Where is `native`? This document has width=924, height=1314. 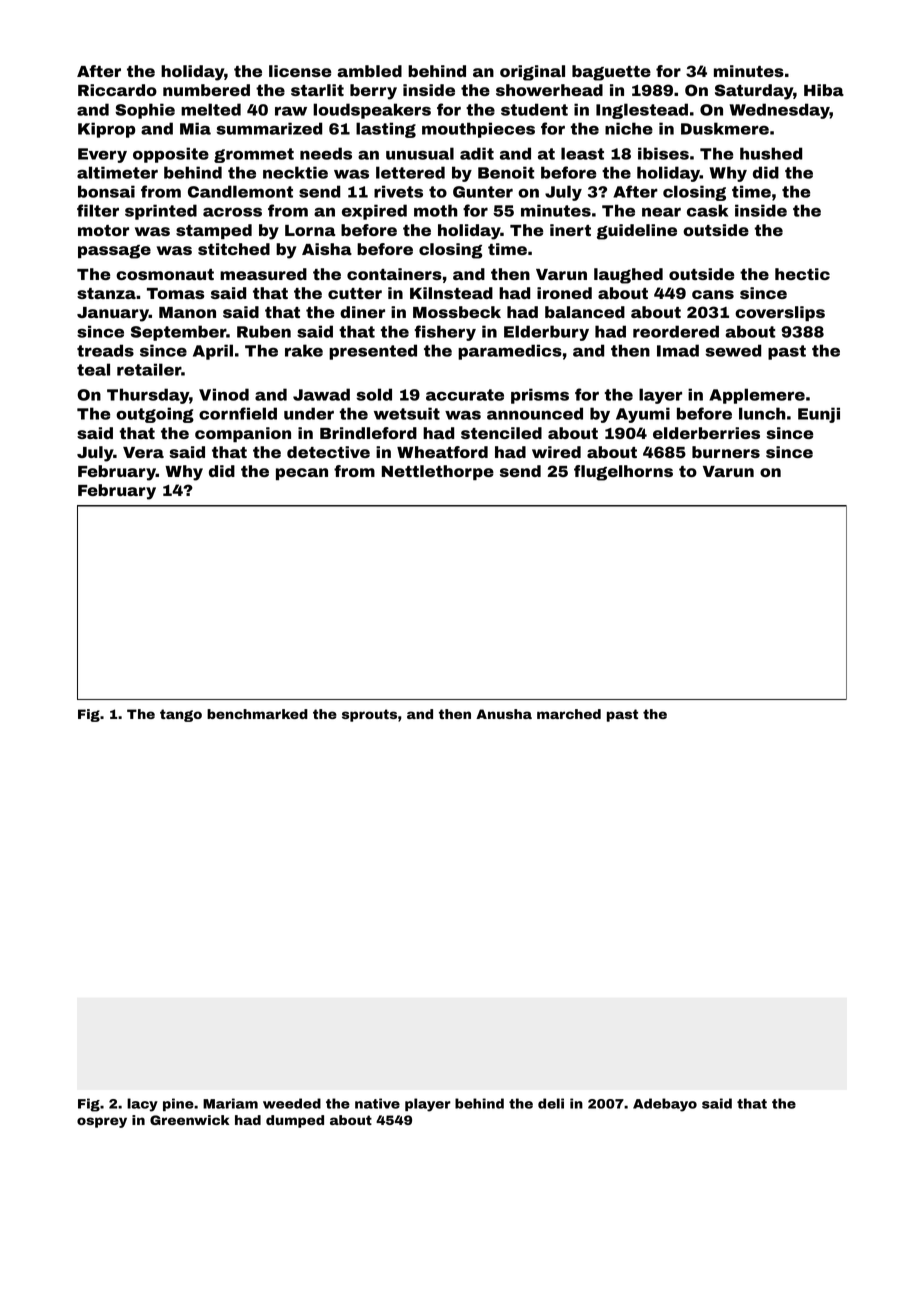
native is located at coordinates (377, 1103).
